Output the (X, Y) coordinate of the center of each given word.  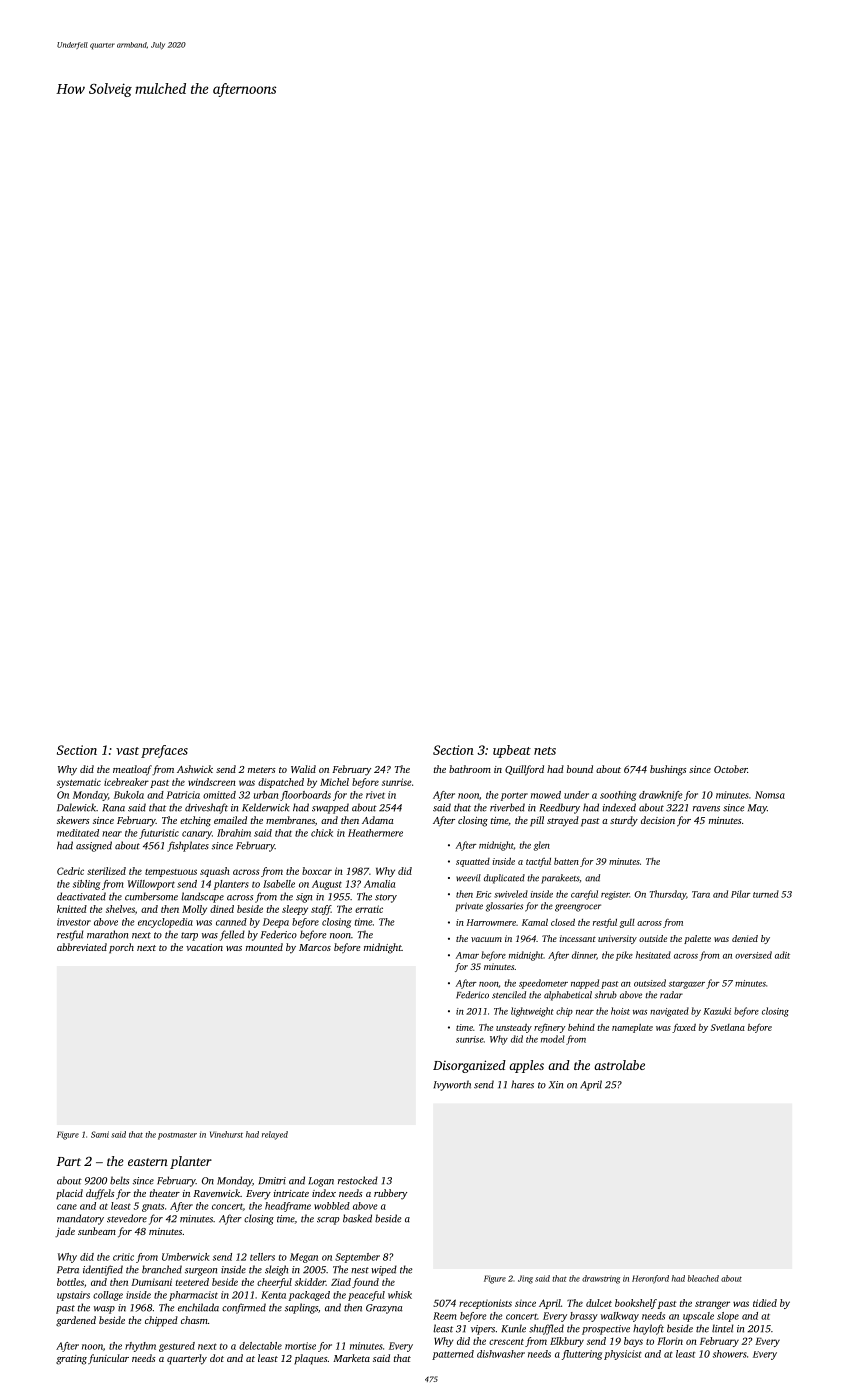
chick (322, 833)
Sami (100, 1134)
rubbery (390, 1194)
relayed (275, 1135)
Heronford (650, 1279)
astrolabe (619, 1065)
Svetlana (728, 1027)
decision (658, 820)
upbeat (512, 751)
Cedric (70, 871)
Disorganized (469, 1066)
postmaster (177, 1136)
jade (65, 1232)
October (730, 769)
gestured (177, 1347)
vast (127, 751)
